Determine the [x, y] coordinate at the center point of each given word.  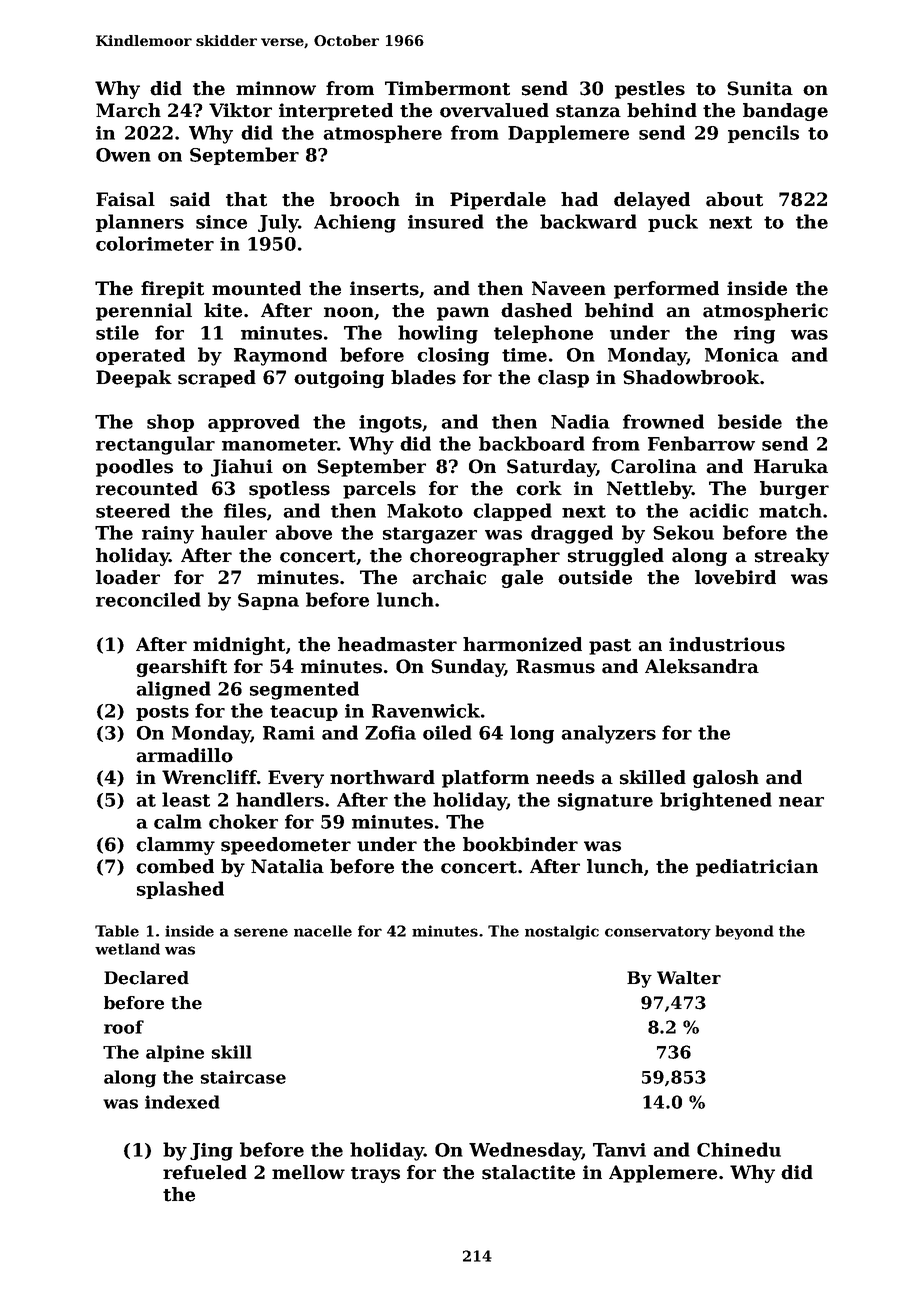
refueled [205, 1172]
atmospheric [765, 312]
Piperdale [498, 201]
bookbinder [520, 844]
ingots [390, 424]
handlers [280, 799]
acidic [718, 510]
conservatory [658, 933]
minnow [276, 88]
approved [254, 423]
